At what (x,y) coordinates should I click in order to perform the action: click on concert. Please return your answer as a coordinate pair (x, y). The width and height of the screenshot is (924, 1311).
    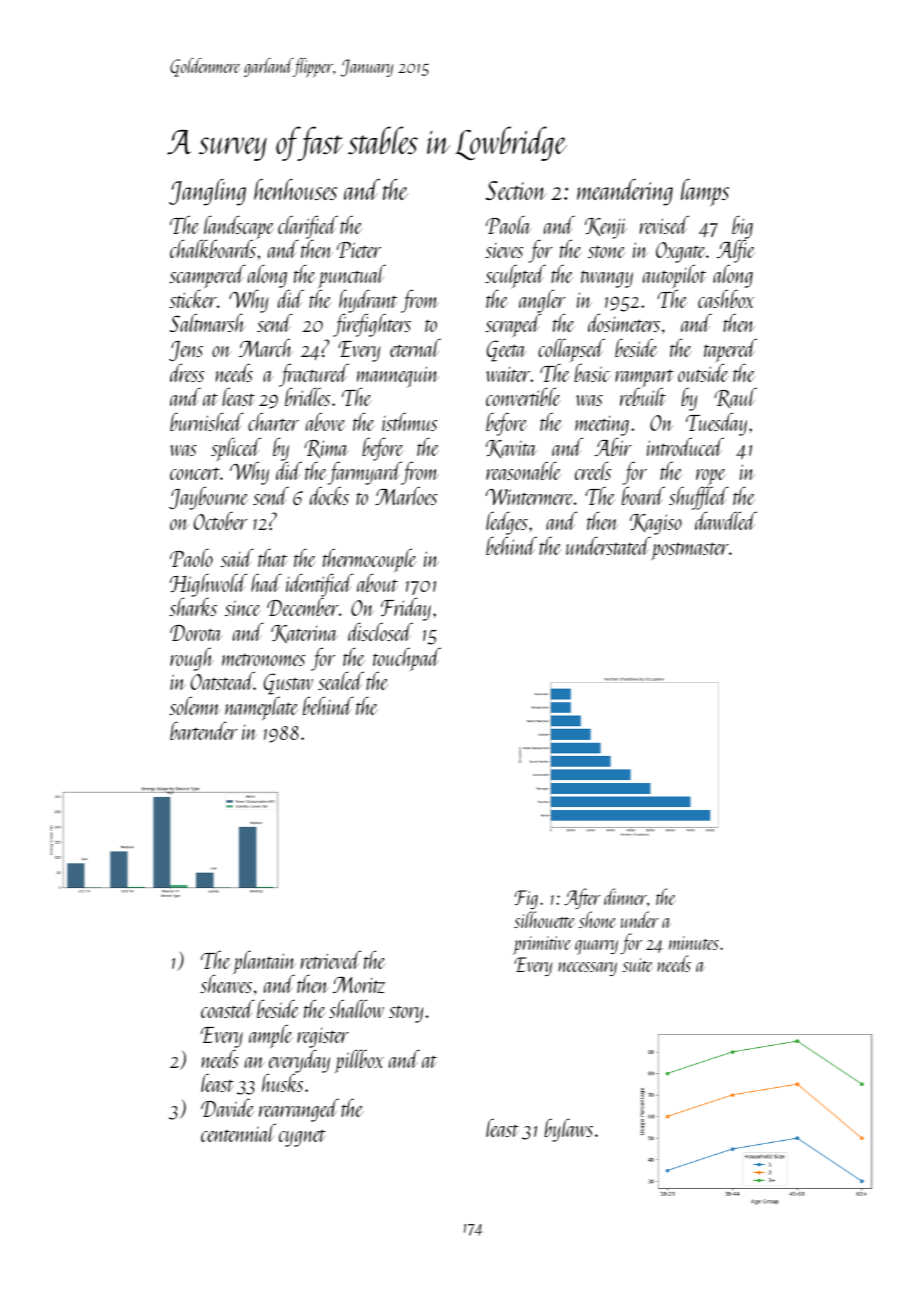
    Looking at the image, I should click on (195, 473).
